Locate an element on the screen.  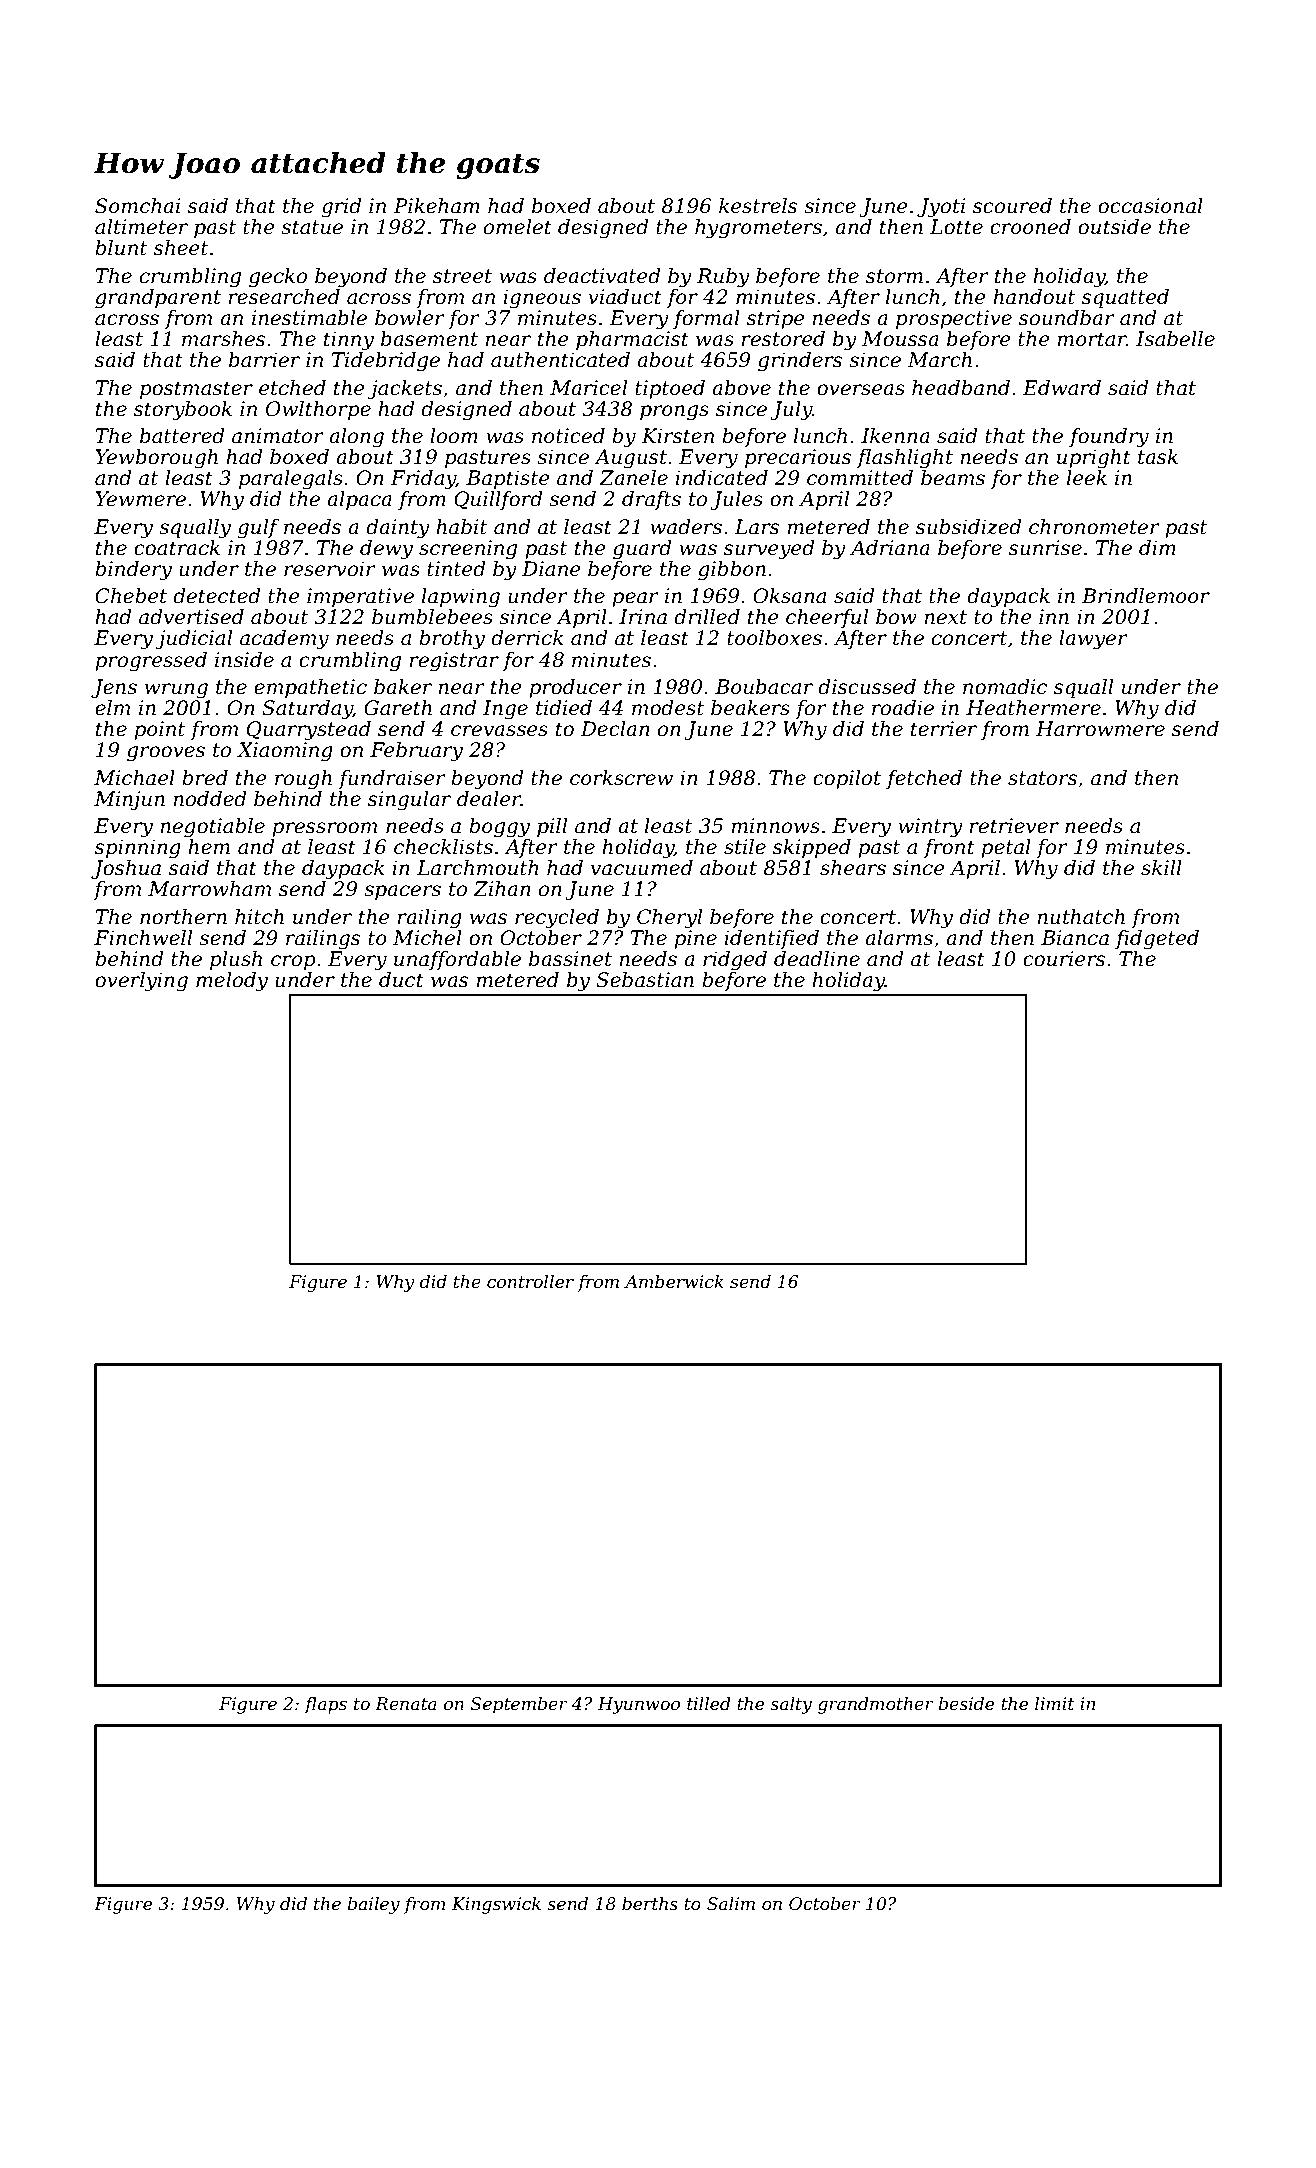
limit is located at coordinates (1055, 1704).
